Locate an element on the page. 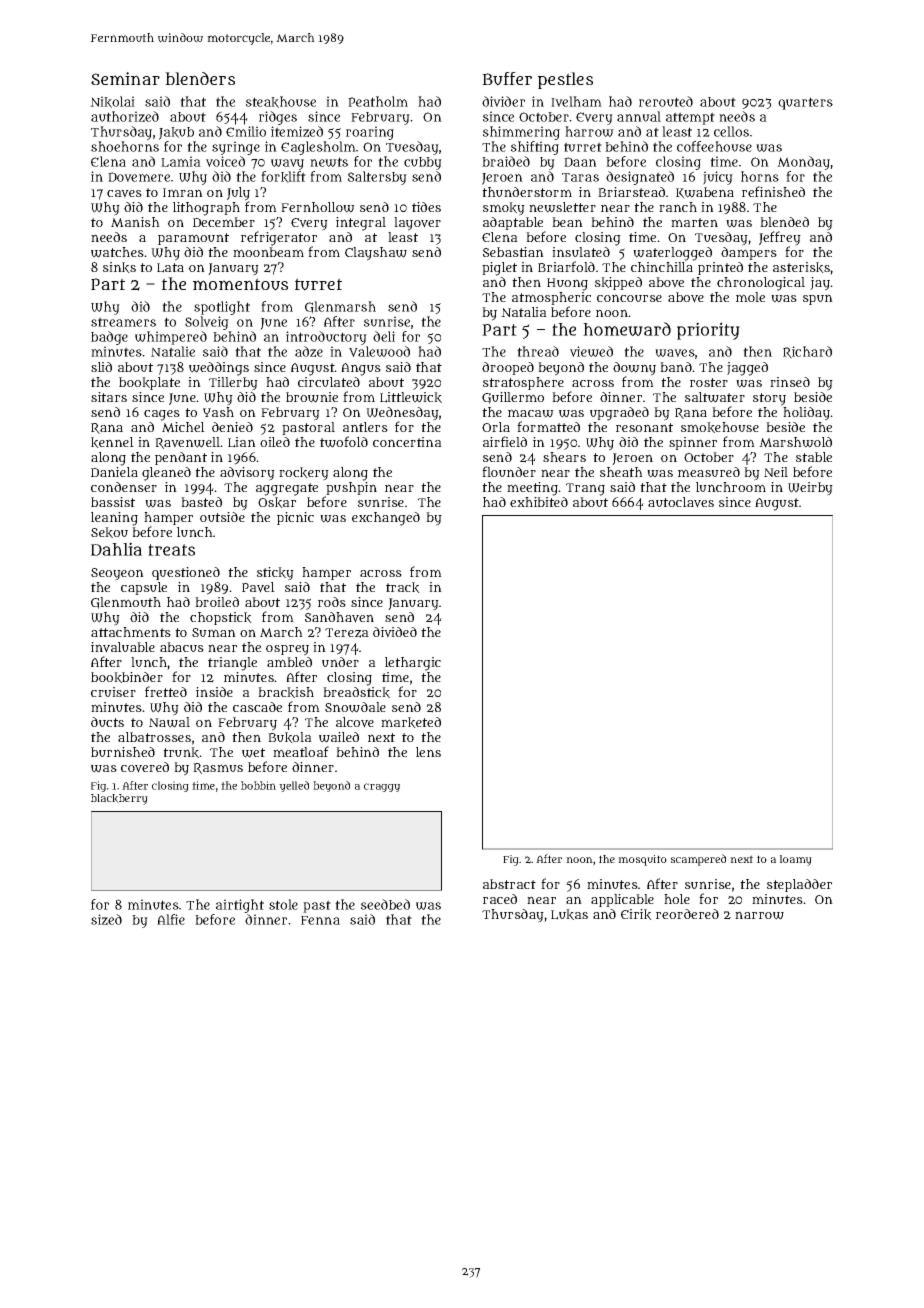 The height and width of the document is (1308, 924). pushpin is located at coordinates (351, 488).
